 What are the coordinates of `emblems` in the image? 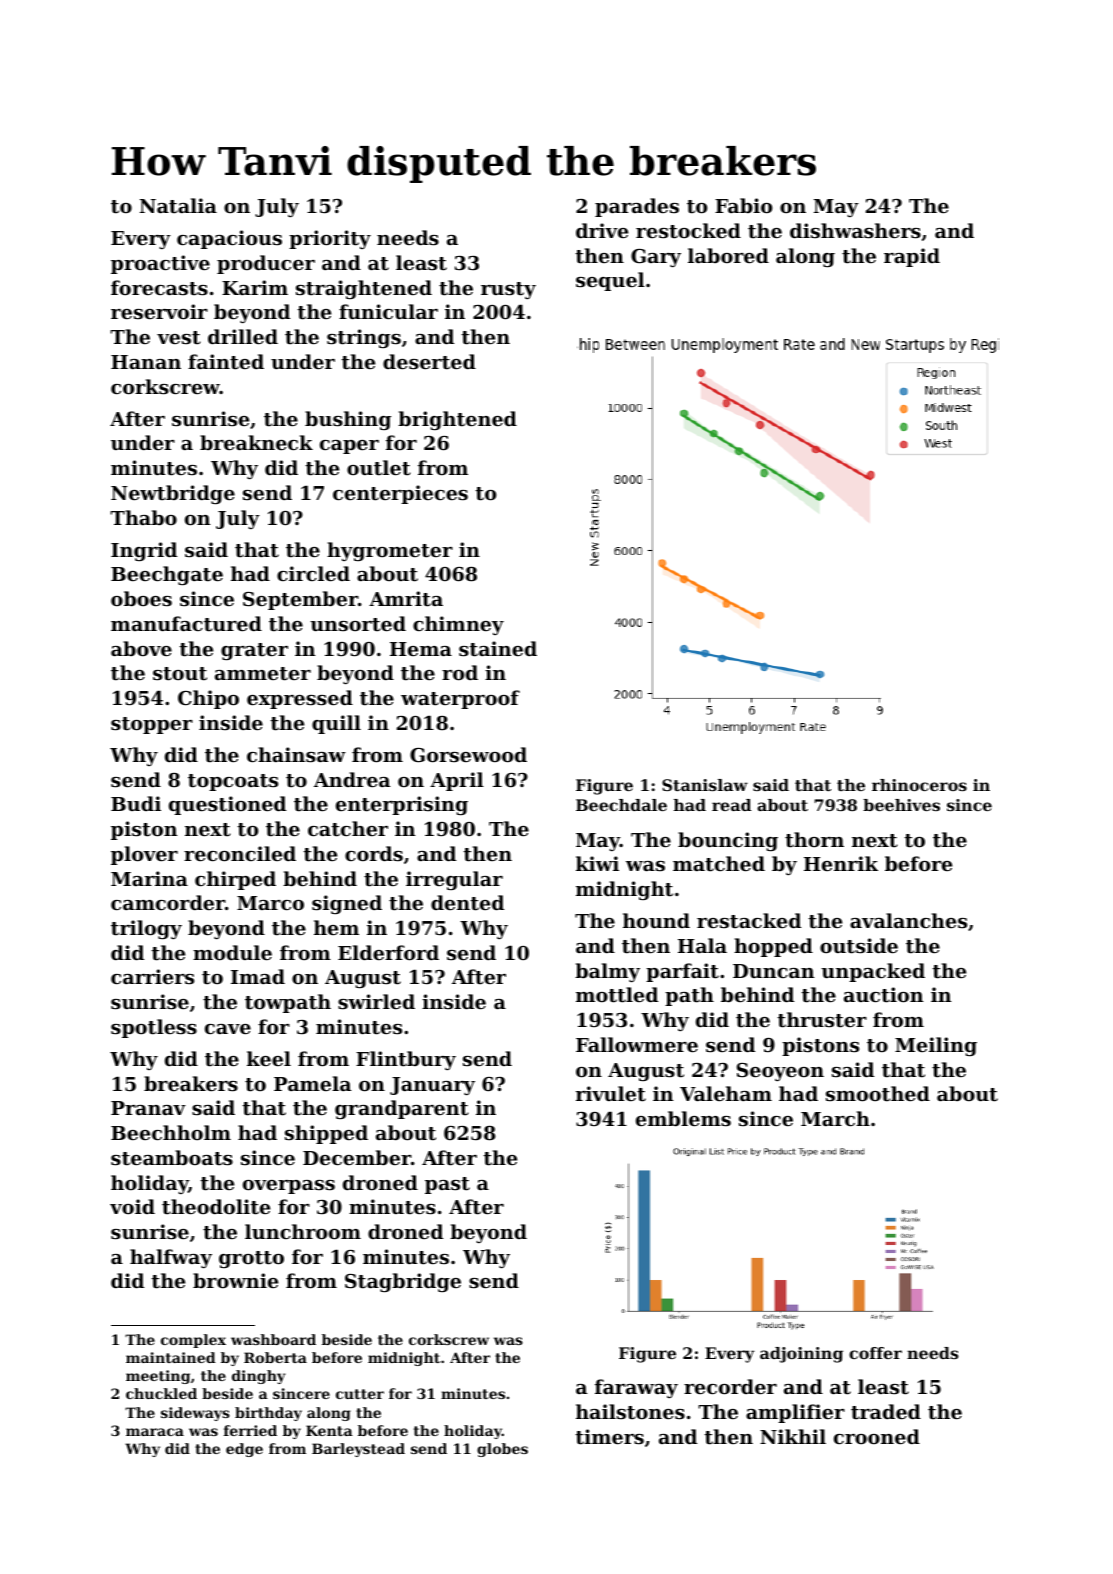 It's located at (683, 1118).
